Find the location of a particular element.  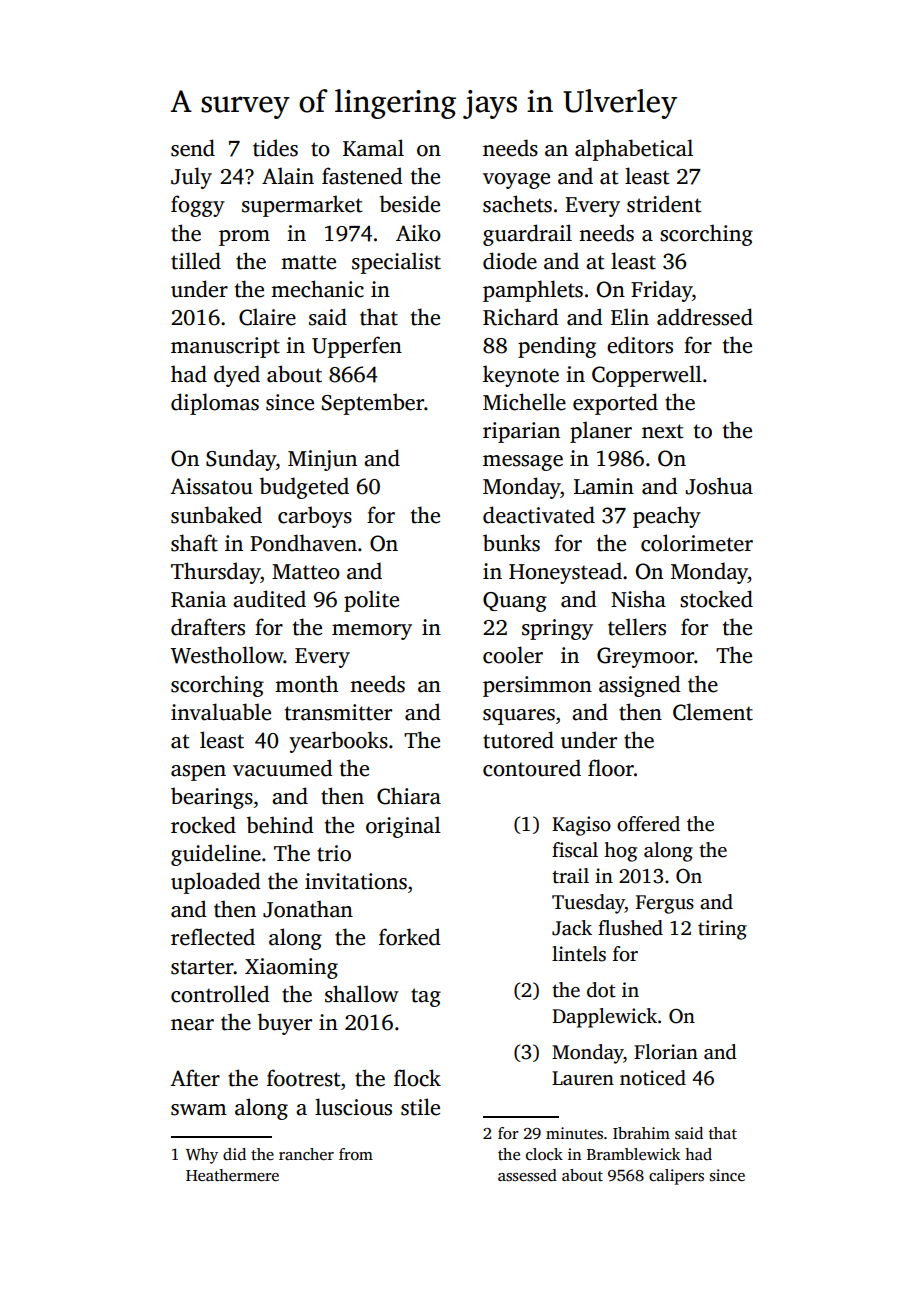

aspen is located at coordinates (198, 773).
